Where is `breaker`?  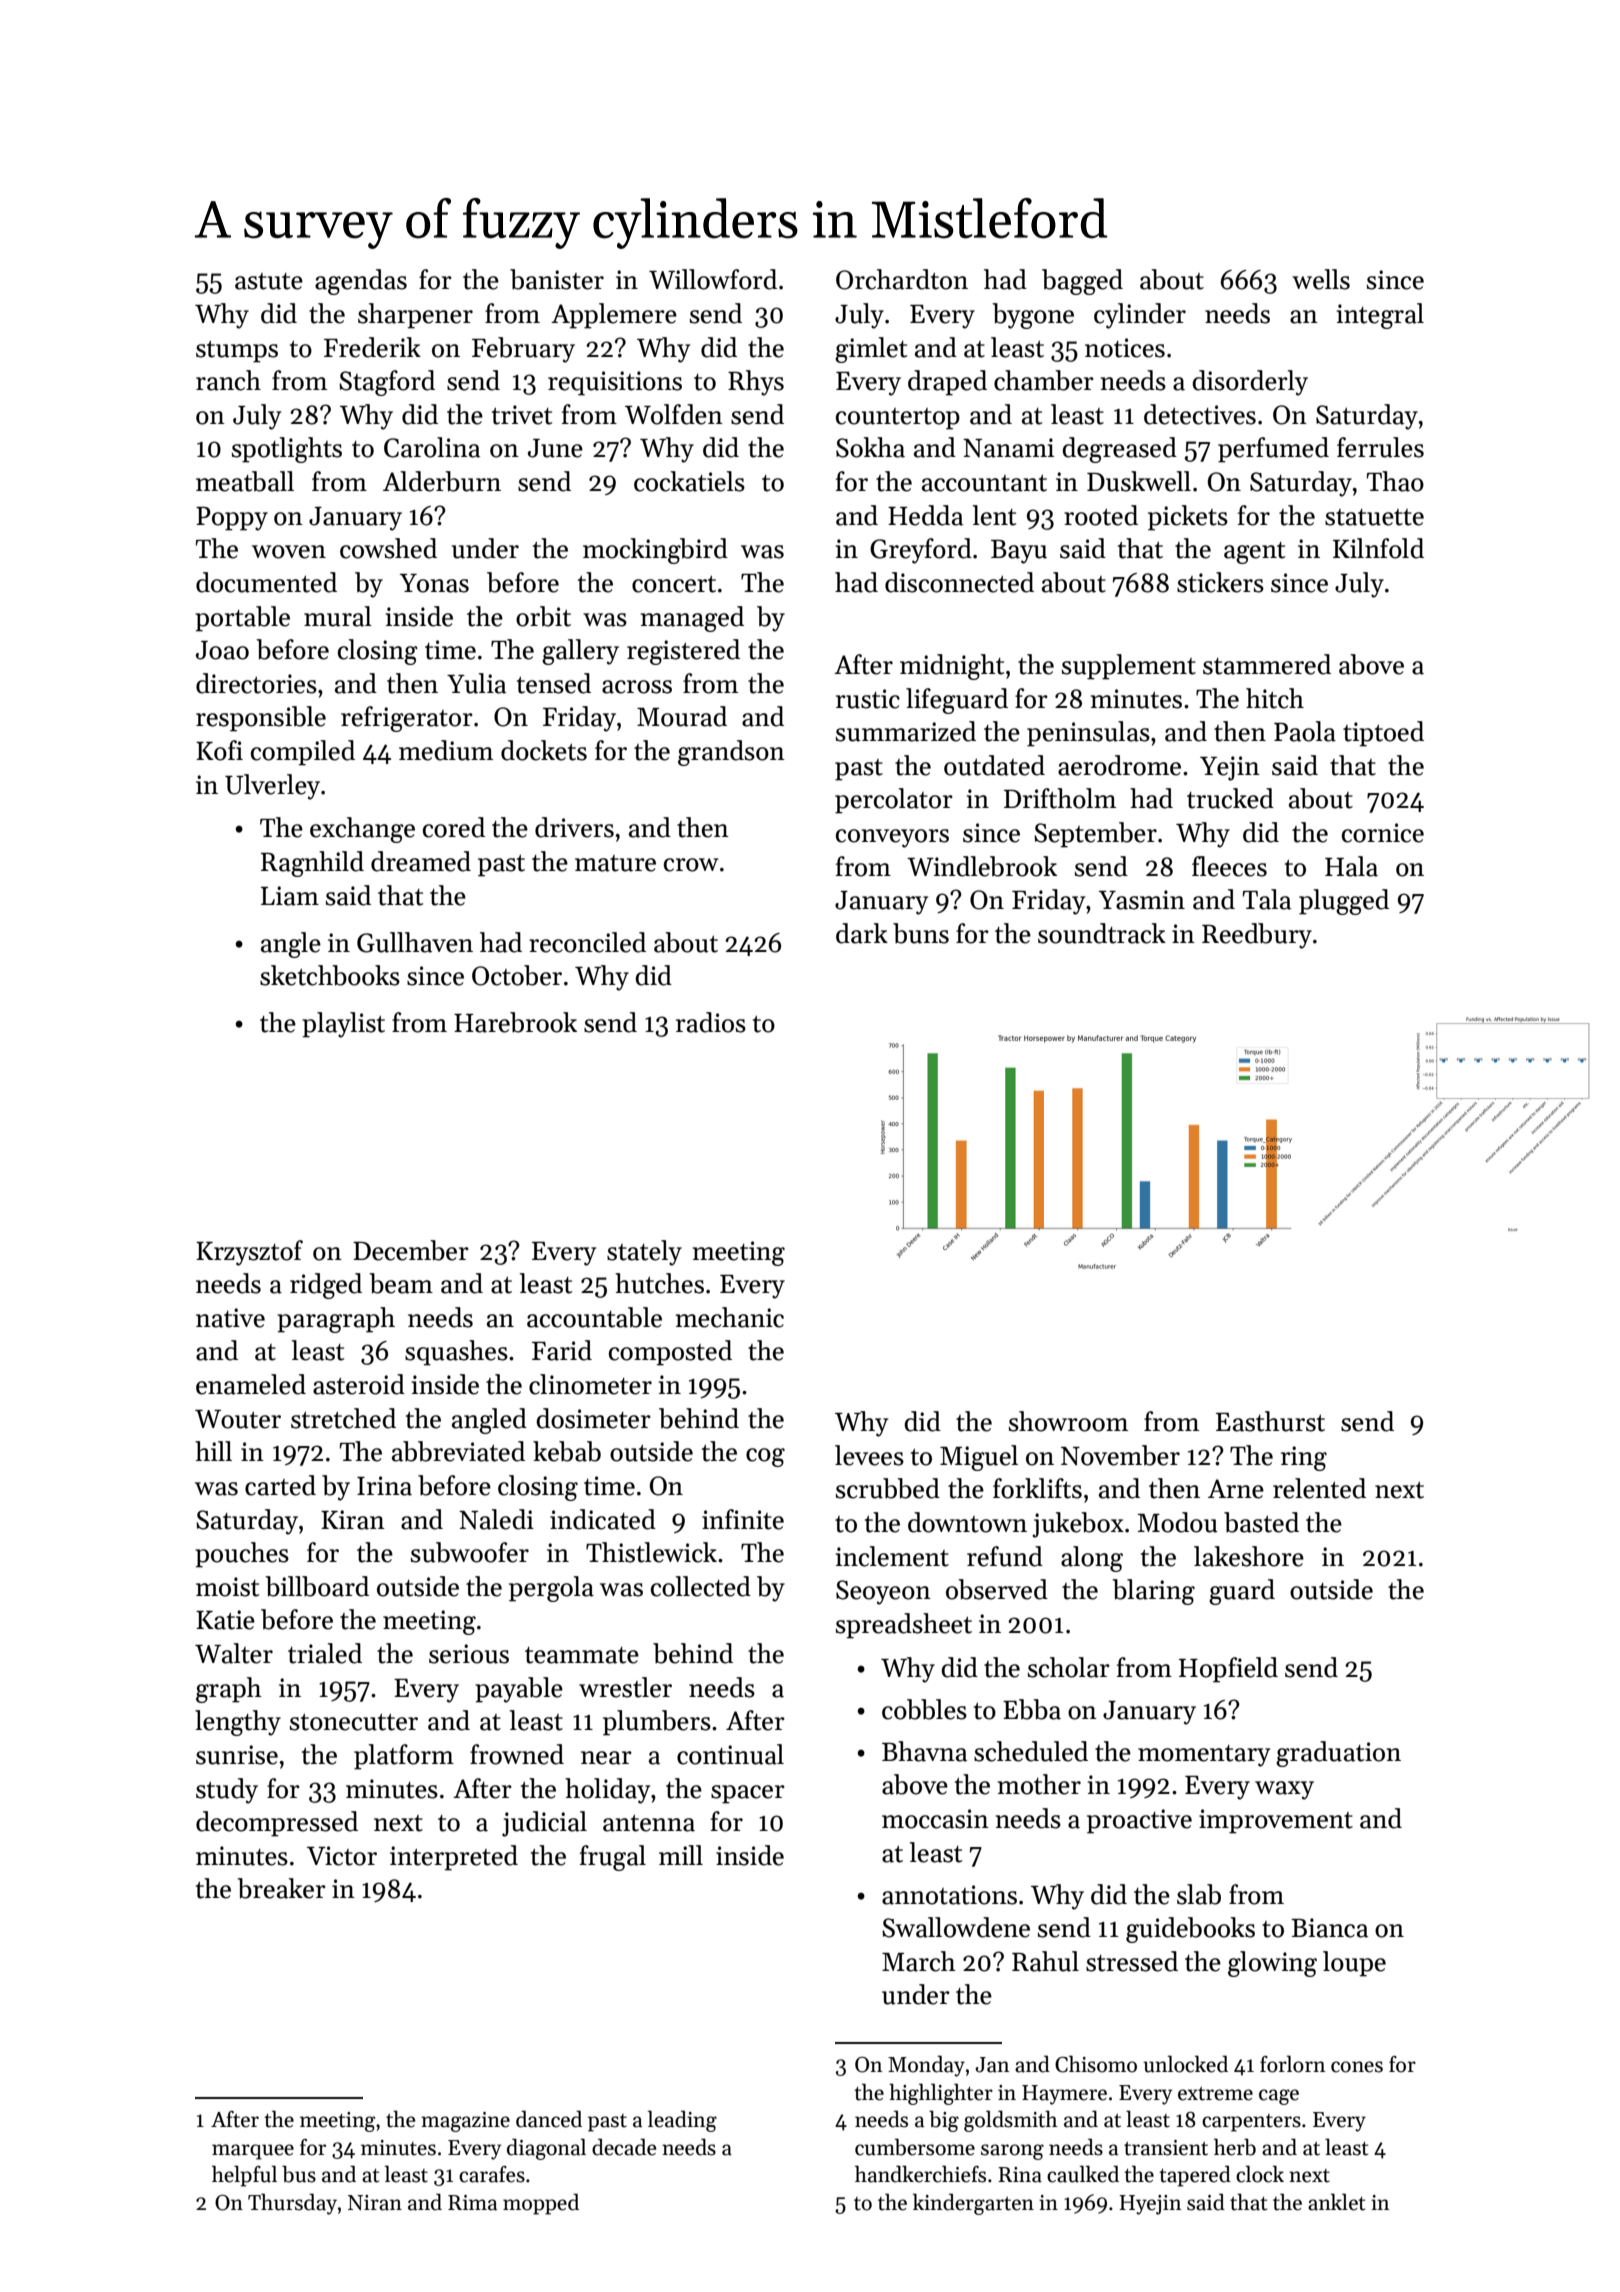 breaker is located at coordinates (281, 1888).
